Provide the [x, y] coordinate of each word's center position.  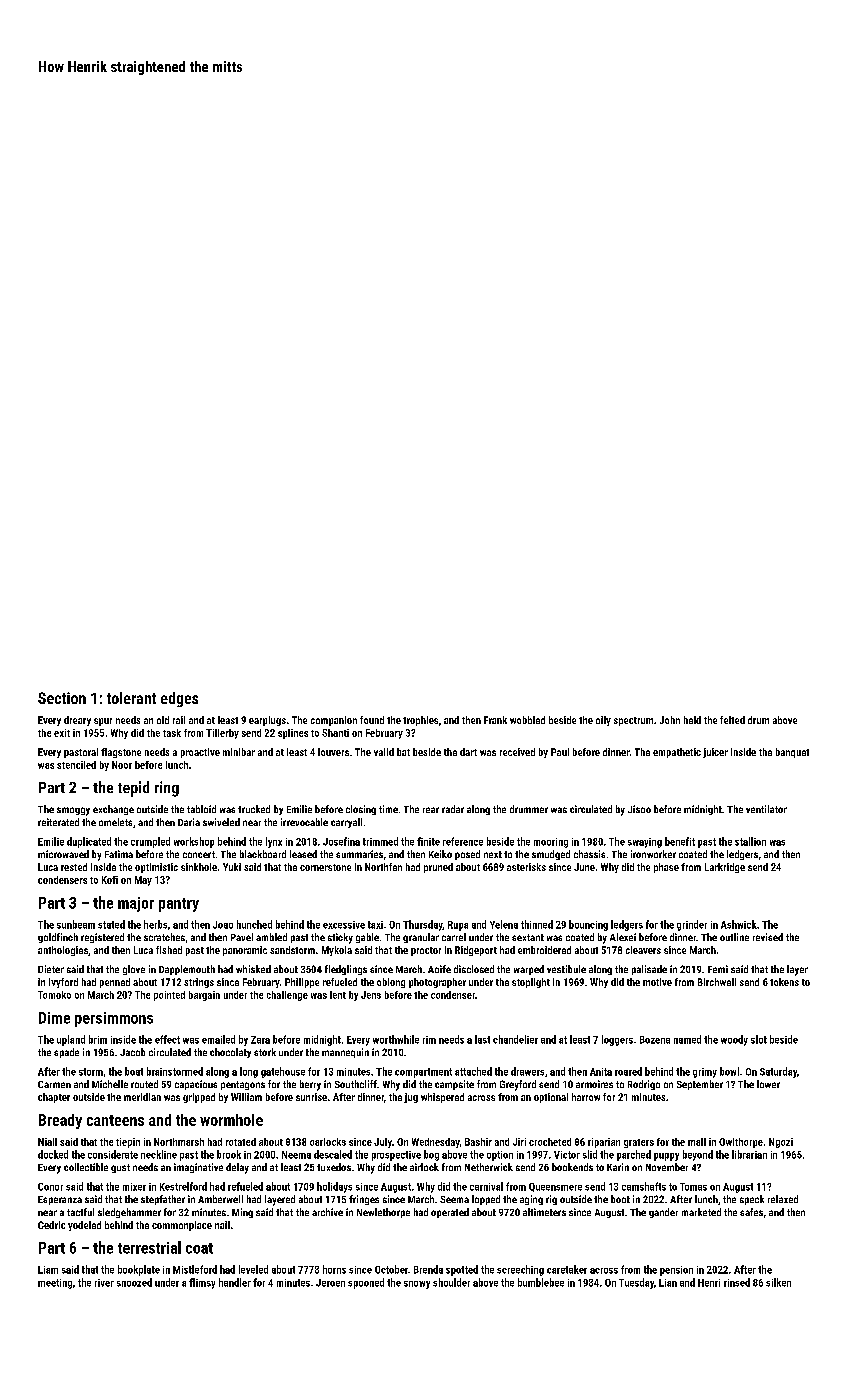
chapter [54, 1098]
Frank [495, 720]
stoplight [531, 983]
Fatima [119, 854]
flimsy [202, 1283]
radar [453, 809]
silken [778, 1282]
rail [179, 720]
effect [167, 1039]
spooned [366, 1283]
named [687, 1039]
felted [732, 720]
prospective [396, 1156]
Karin [618, 1167]
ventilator [766, 809]
